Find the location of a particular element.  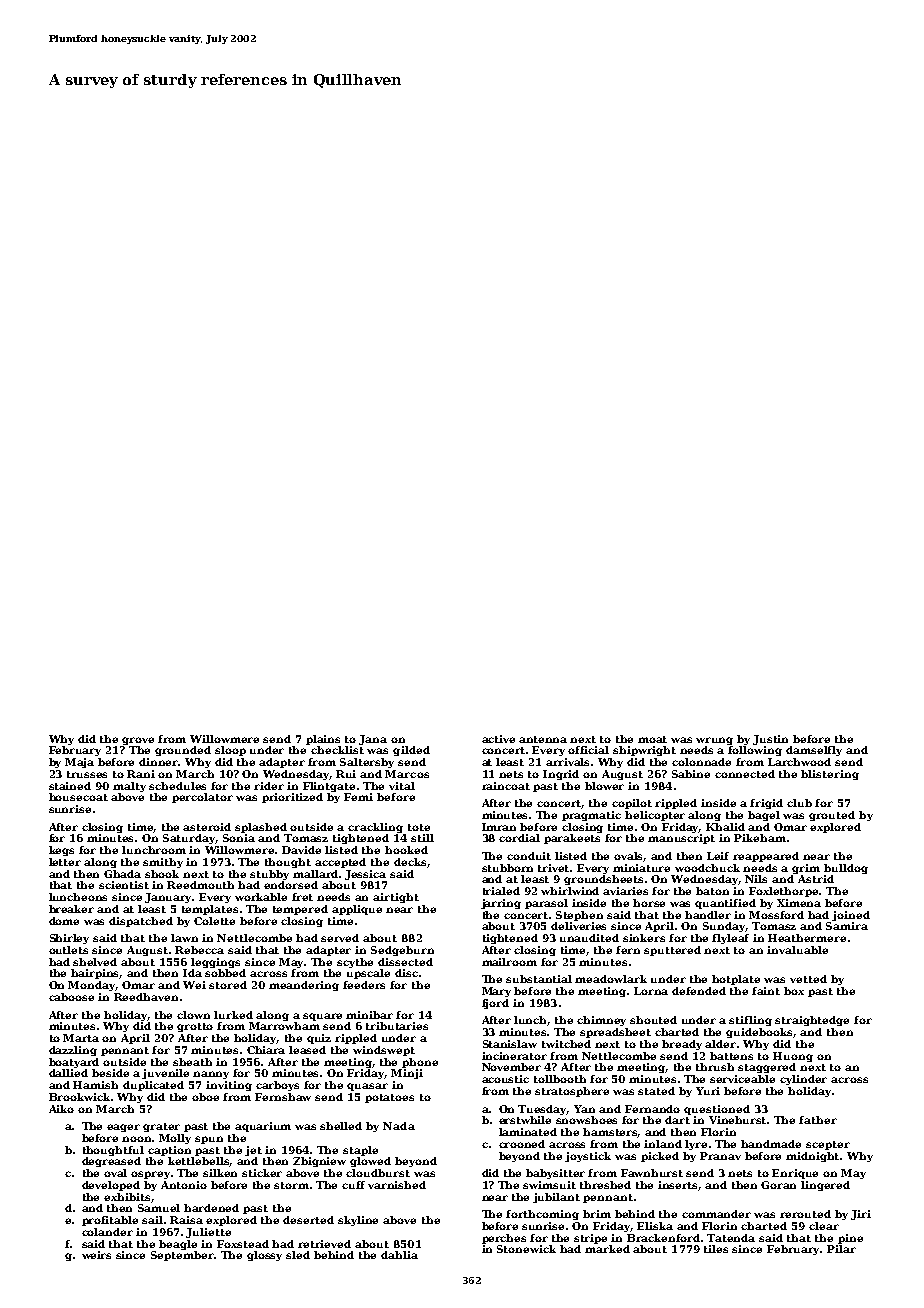

plains is located at coordinates (323, 740).
